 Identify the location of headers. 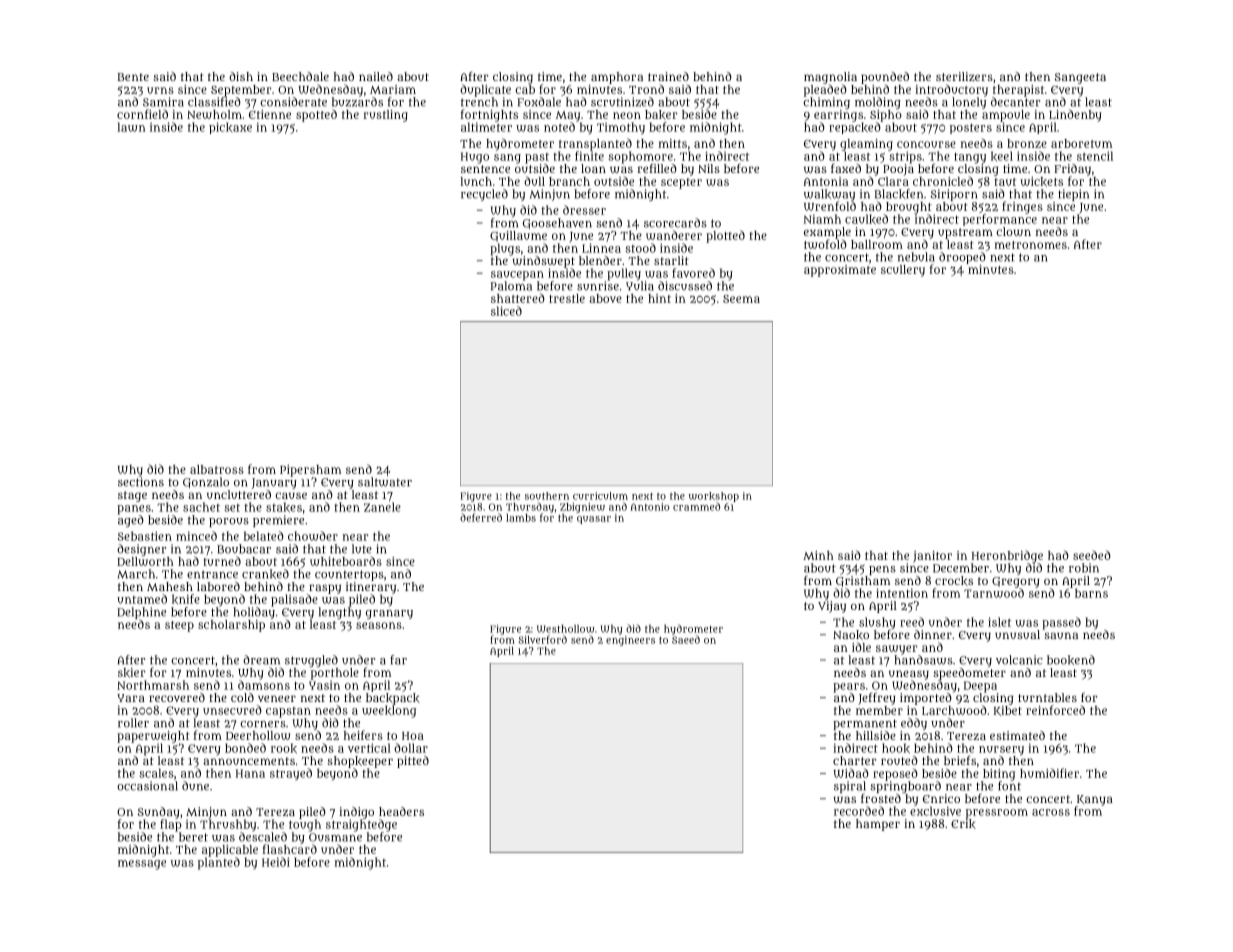
(401, 811).
